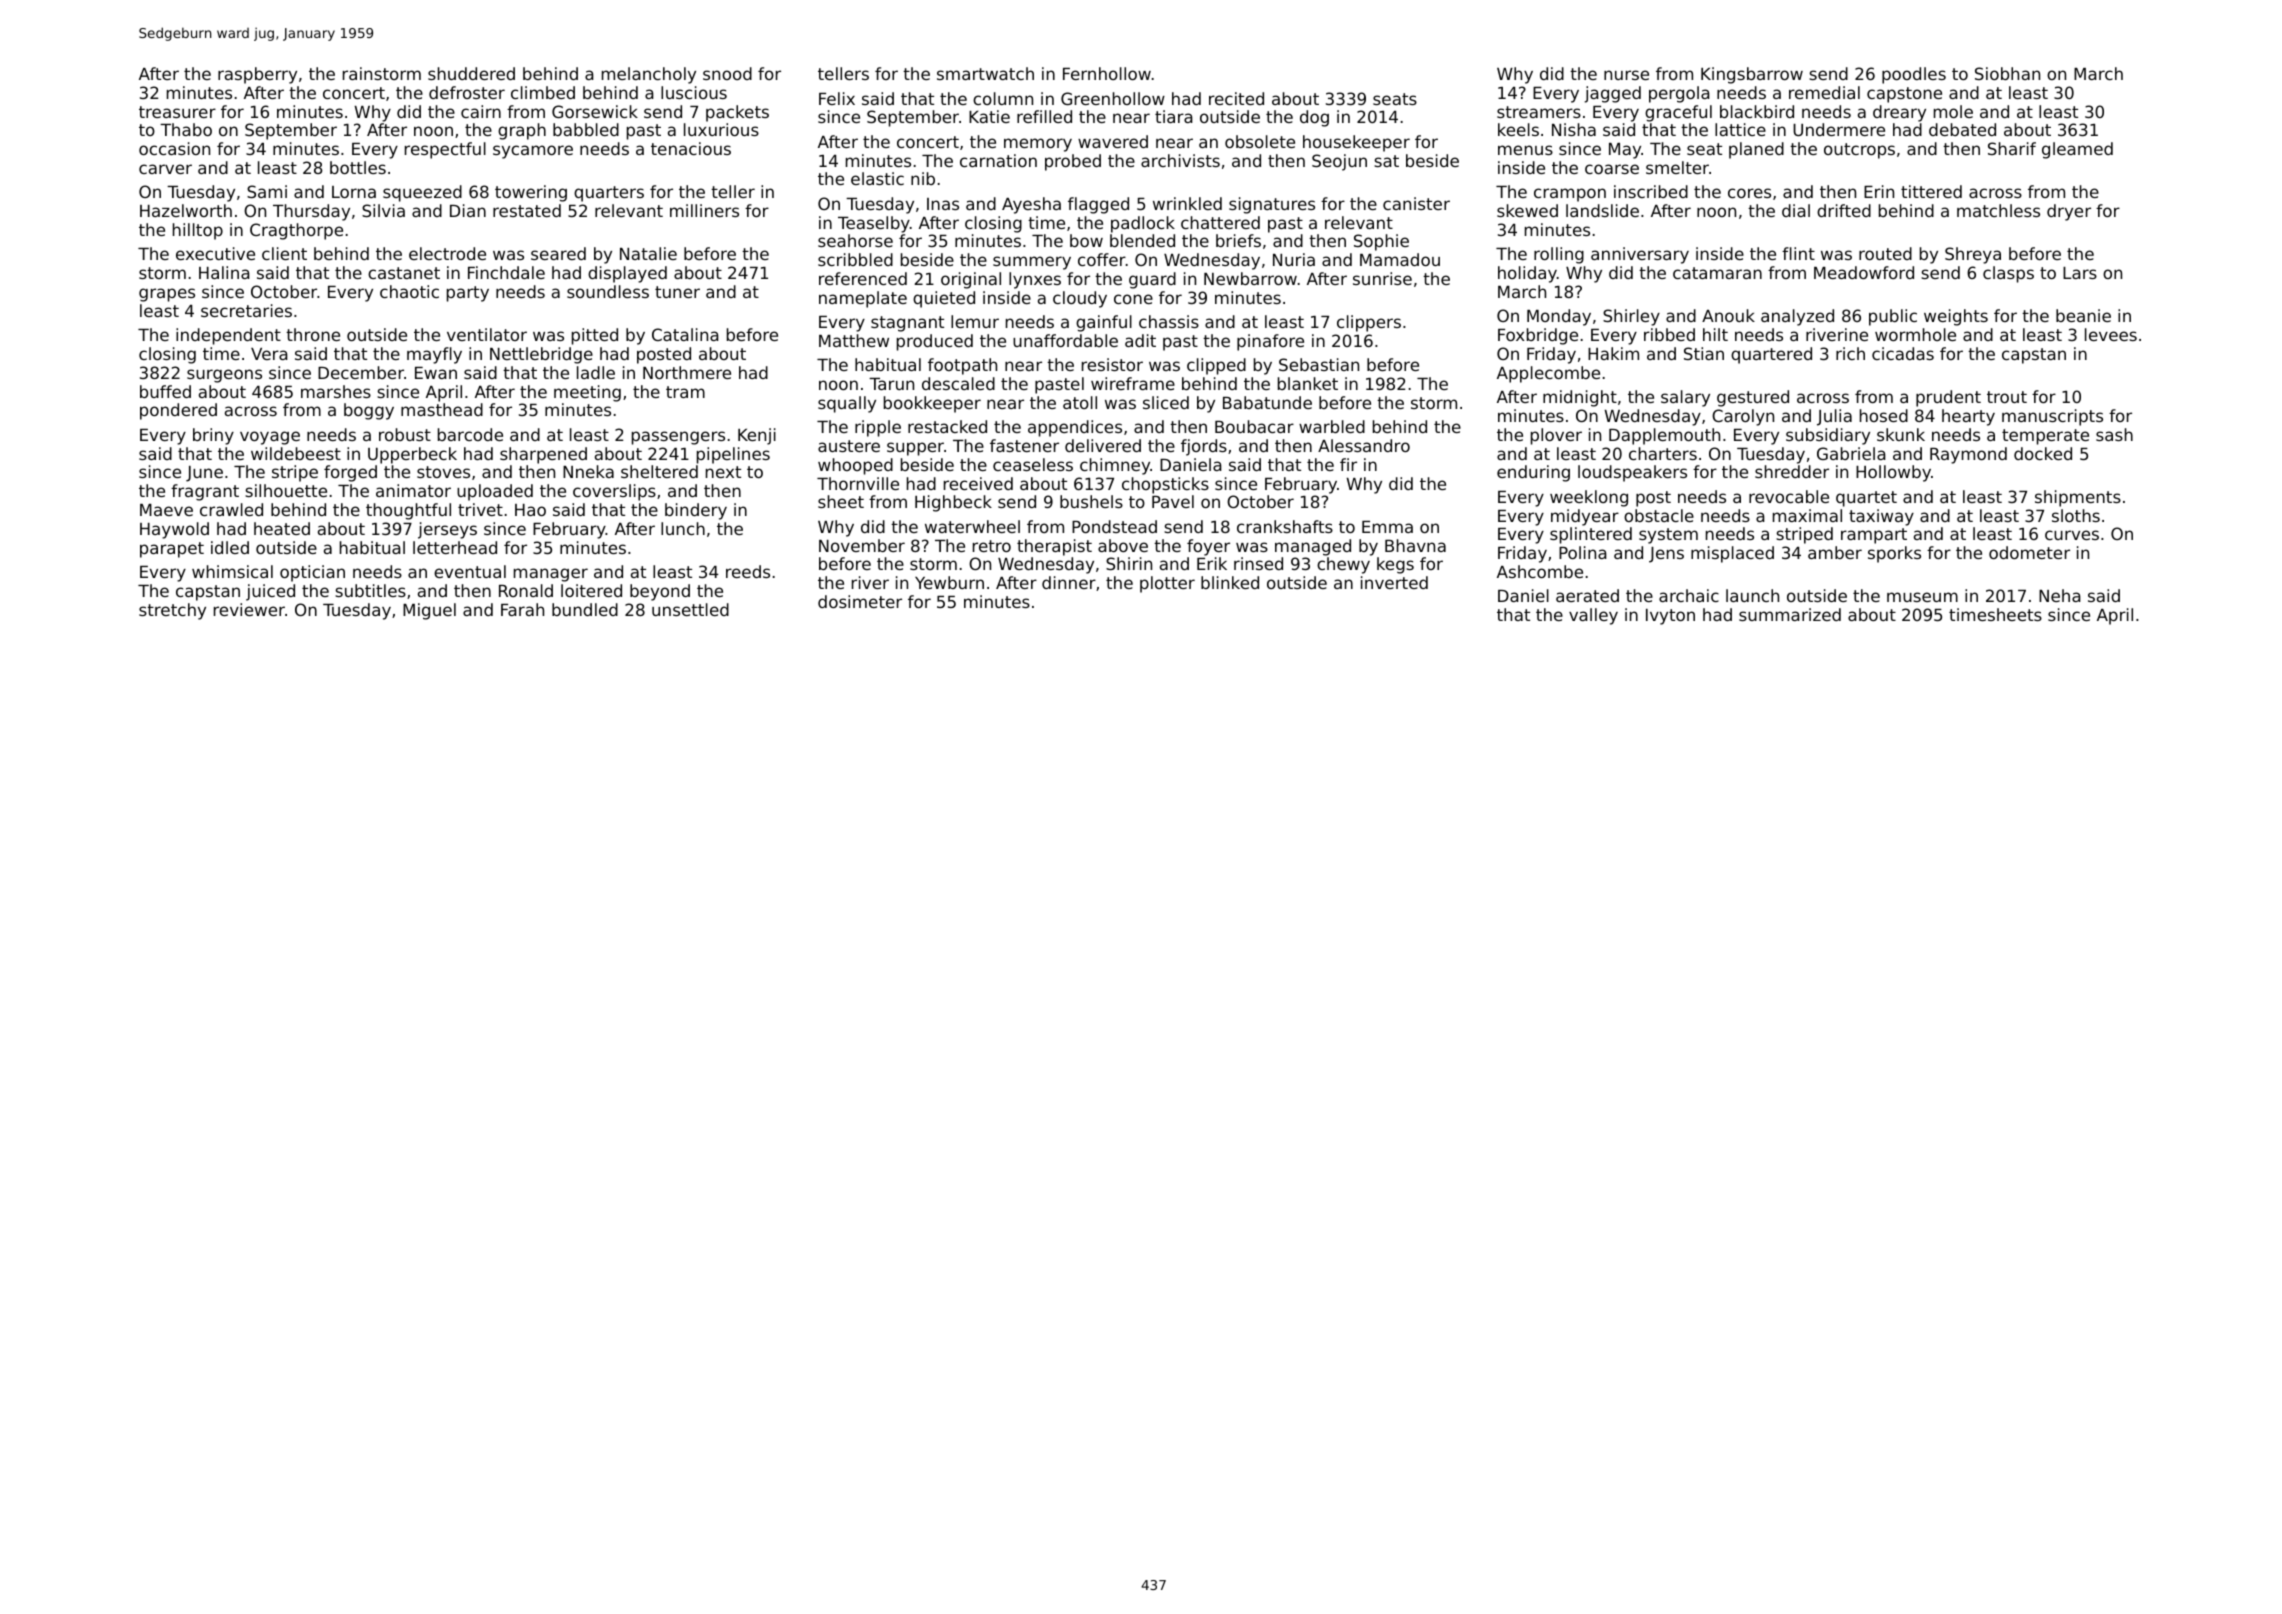 Image resolution: width=2282 pixels, height=1614 pixels. I want to click on nurse, so click(1626, 75).
